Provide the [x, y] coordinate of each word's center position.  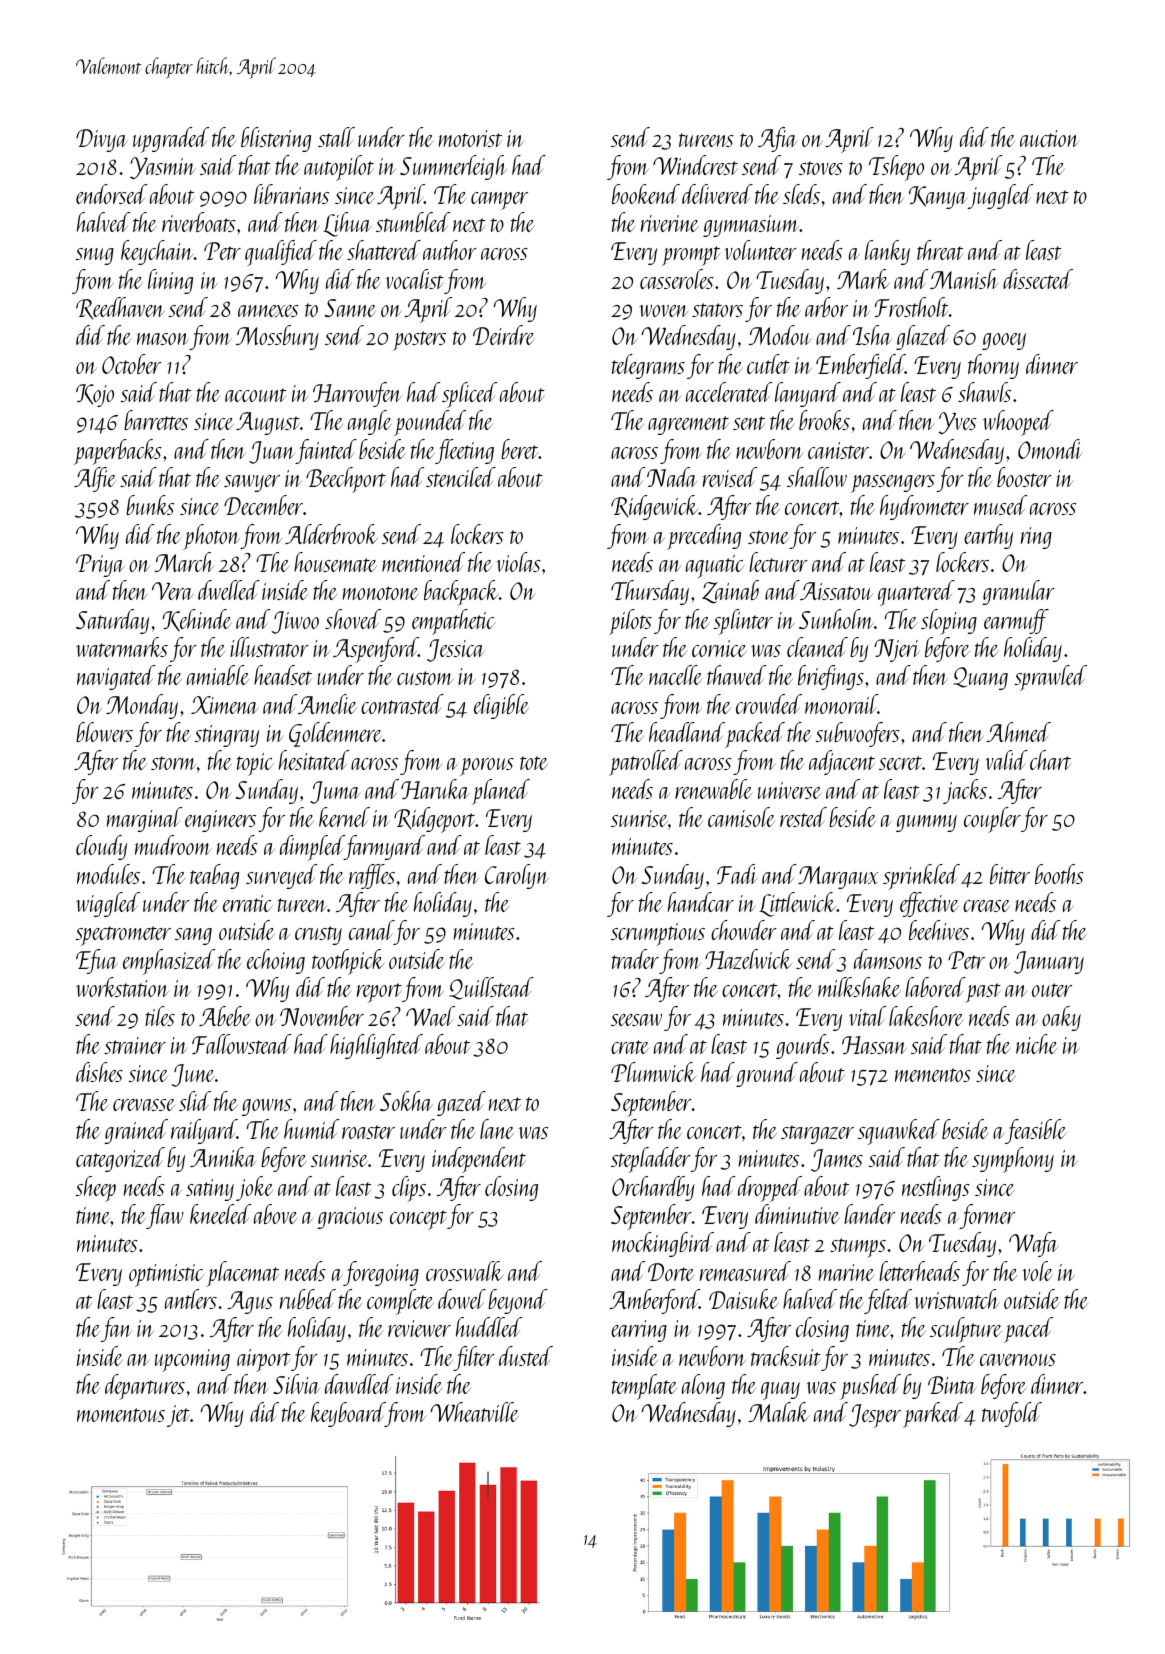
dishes [99, 1072]
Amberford [654, 1301]
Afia [777, 139]
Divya [102, 140]
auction [1049, 138]
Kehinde [196, 620]
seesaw [636, 1020]
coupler [992, 820]
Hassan [874, 1045]
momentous [121, 1415]
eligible [501, 706]
